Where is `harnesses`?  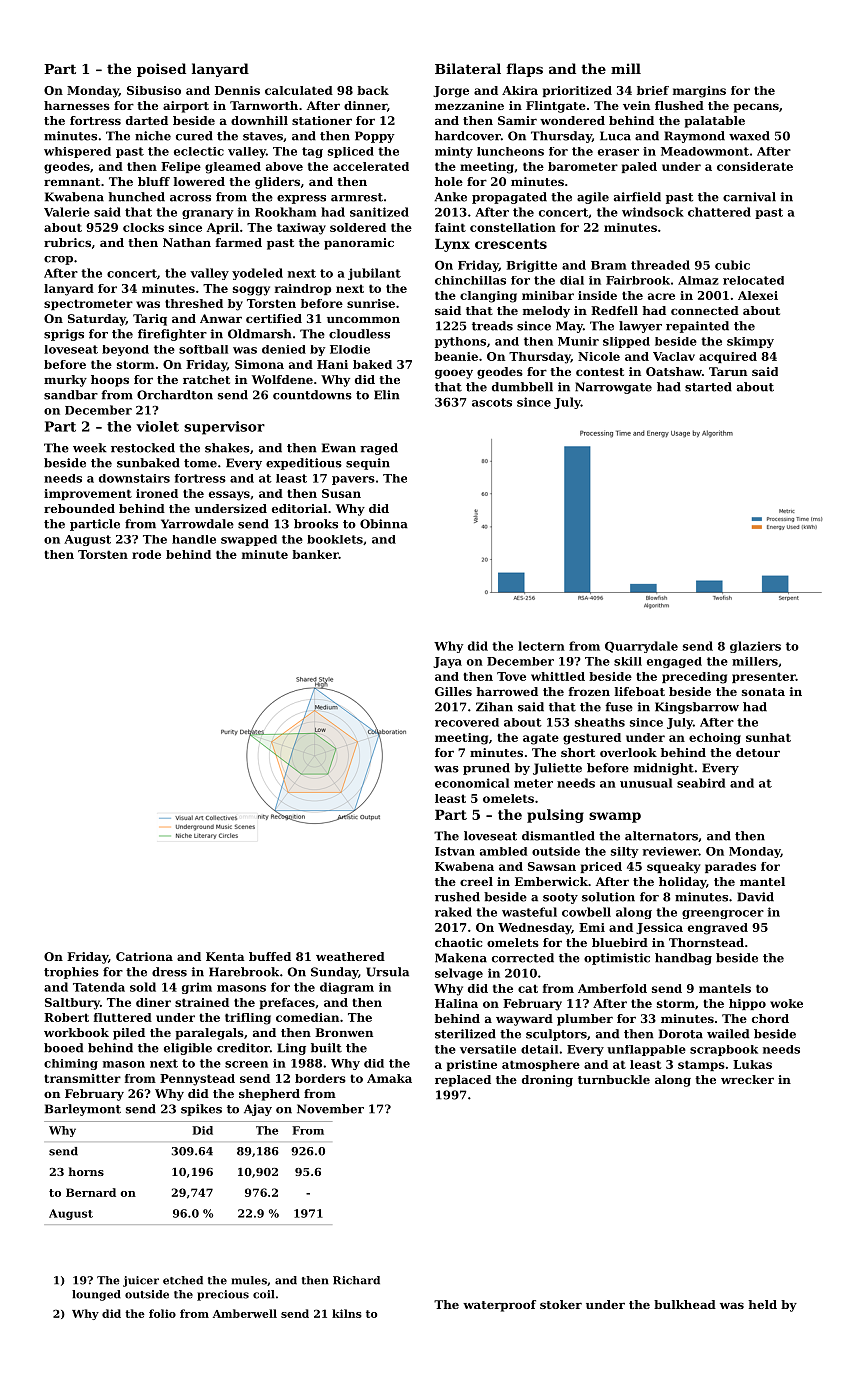 harnesses is located at coordinates (77, 105).
